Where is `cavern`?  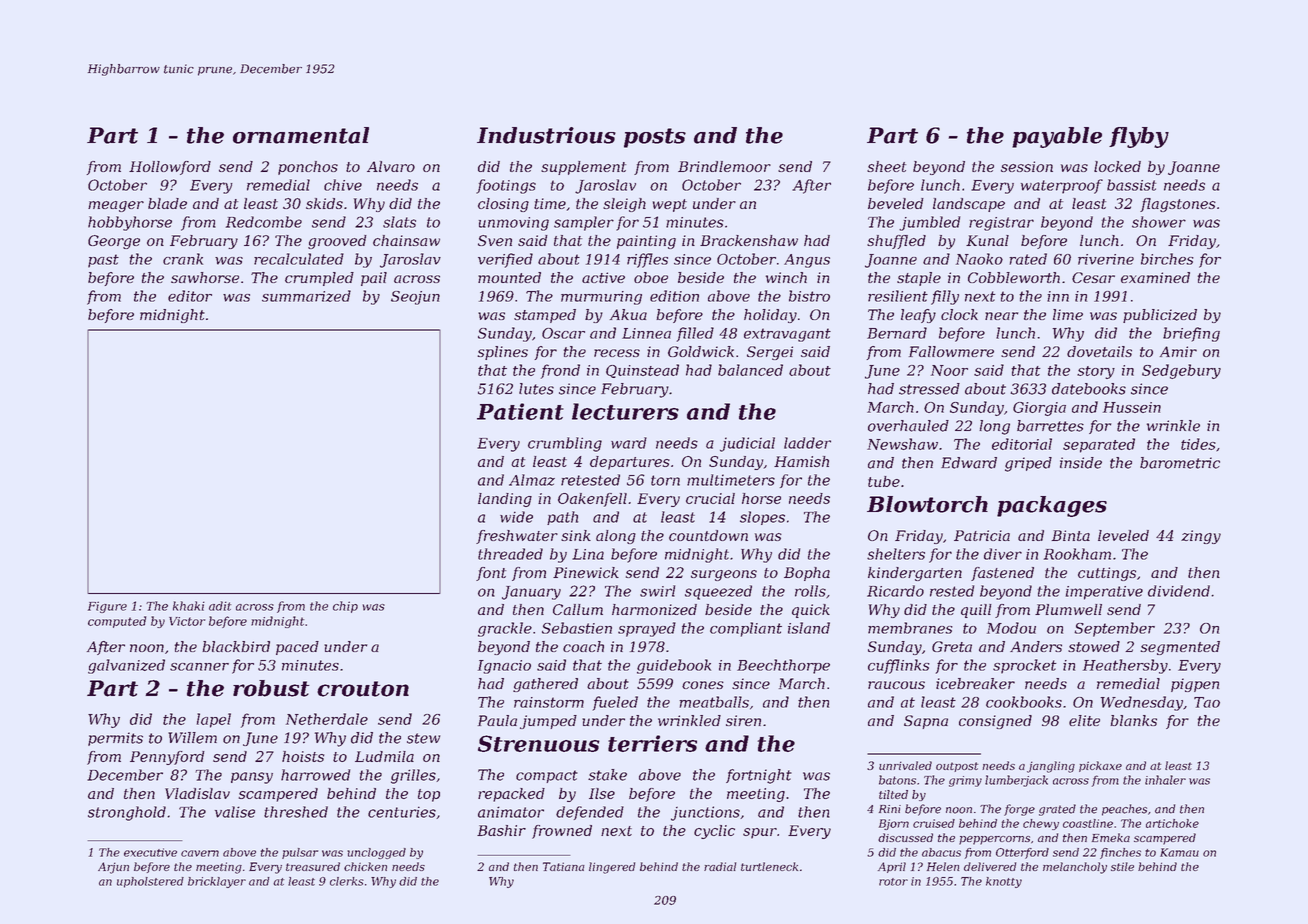
cavern is located at coordinates (200, 853).
